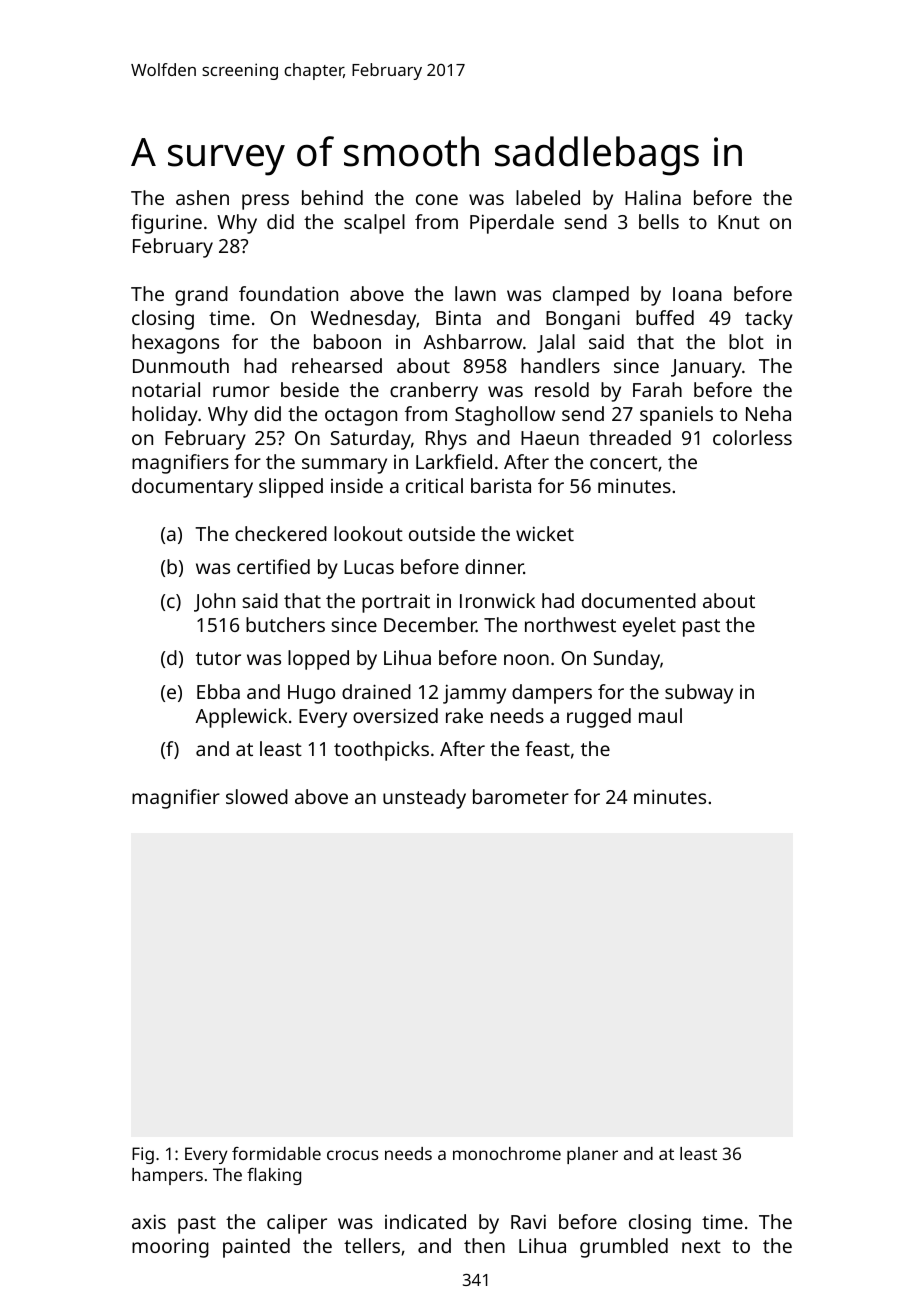  What do you see at coordinates (214, 602) in the screenshot?
I see `John` at bounding box center [214, 602].
